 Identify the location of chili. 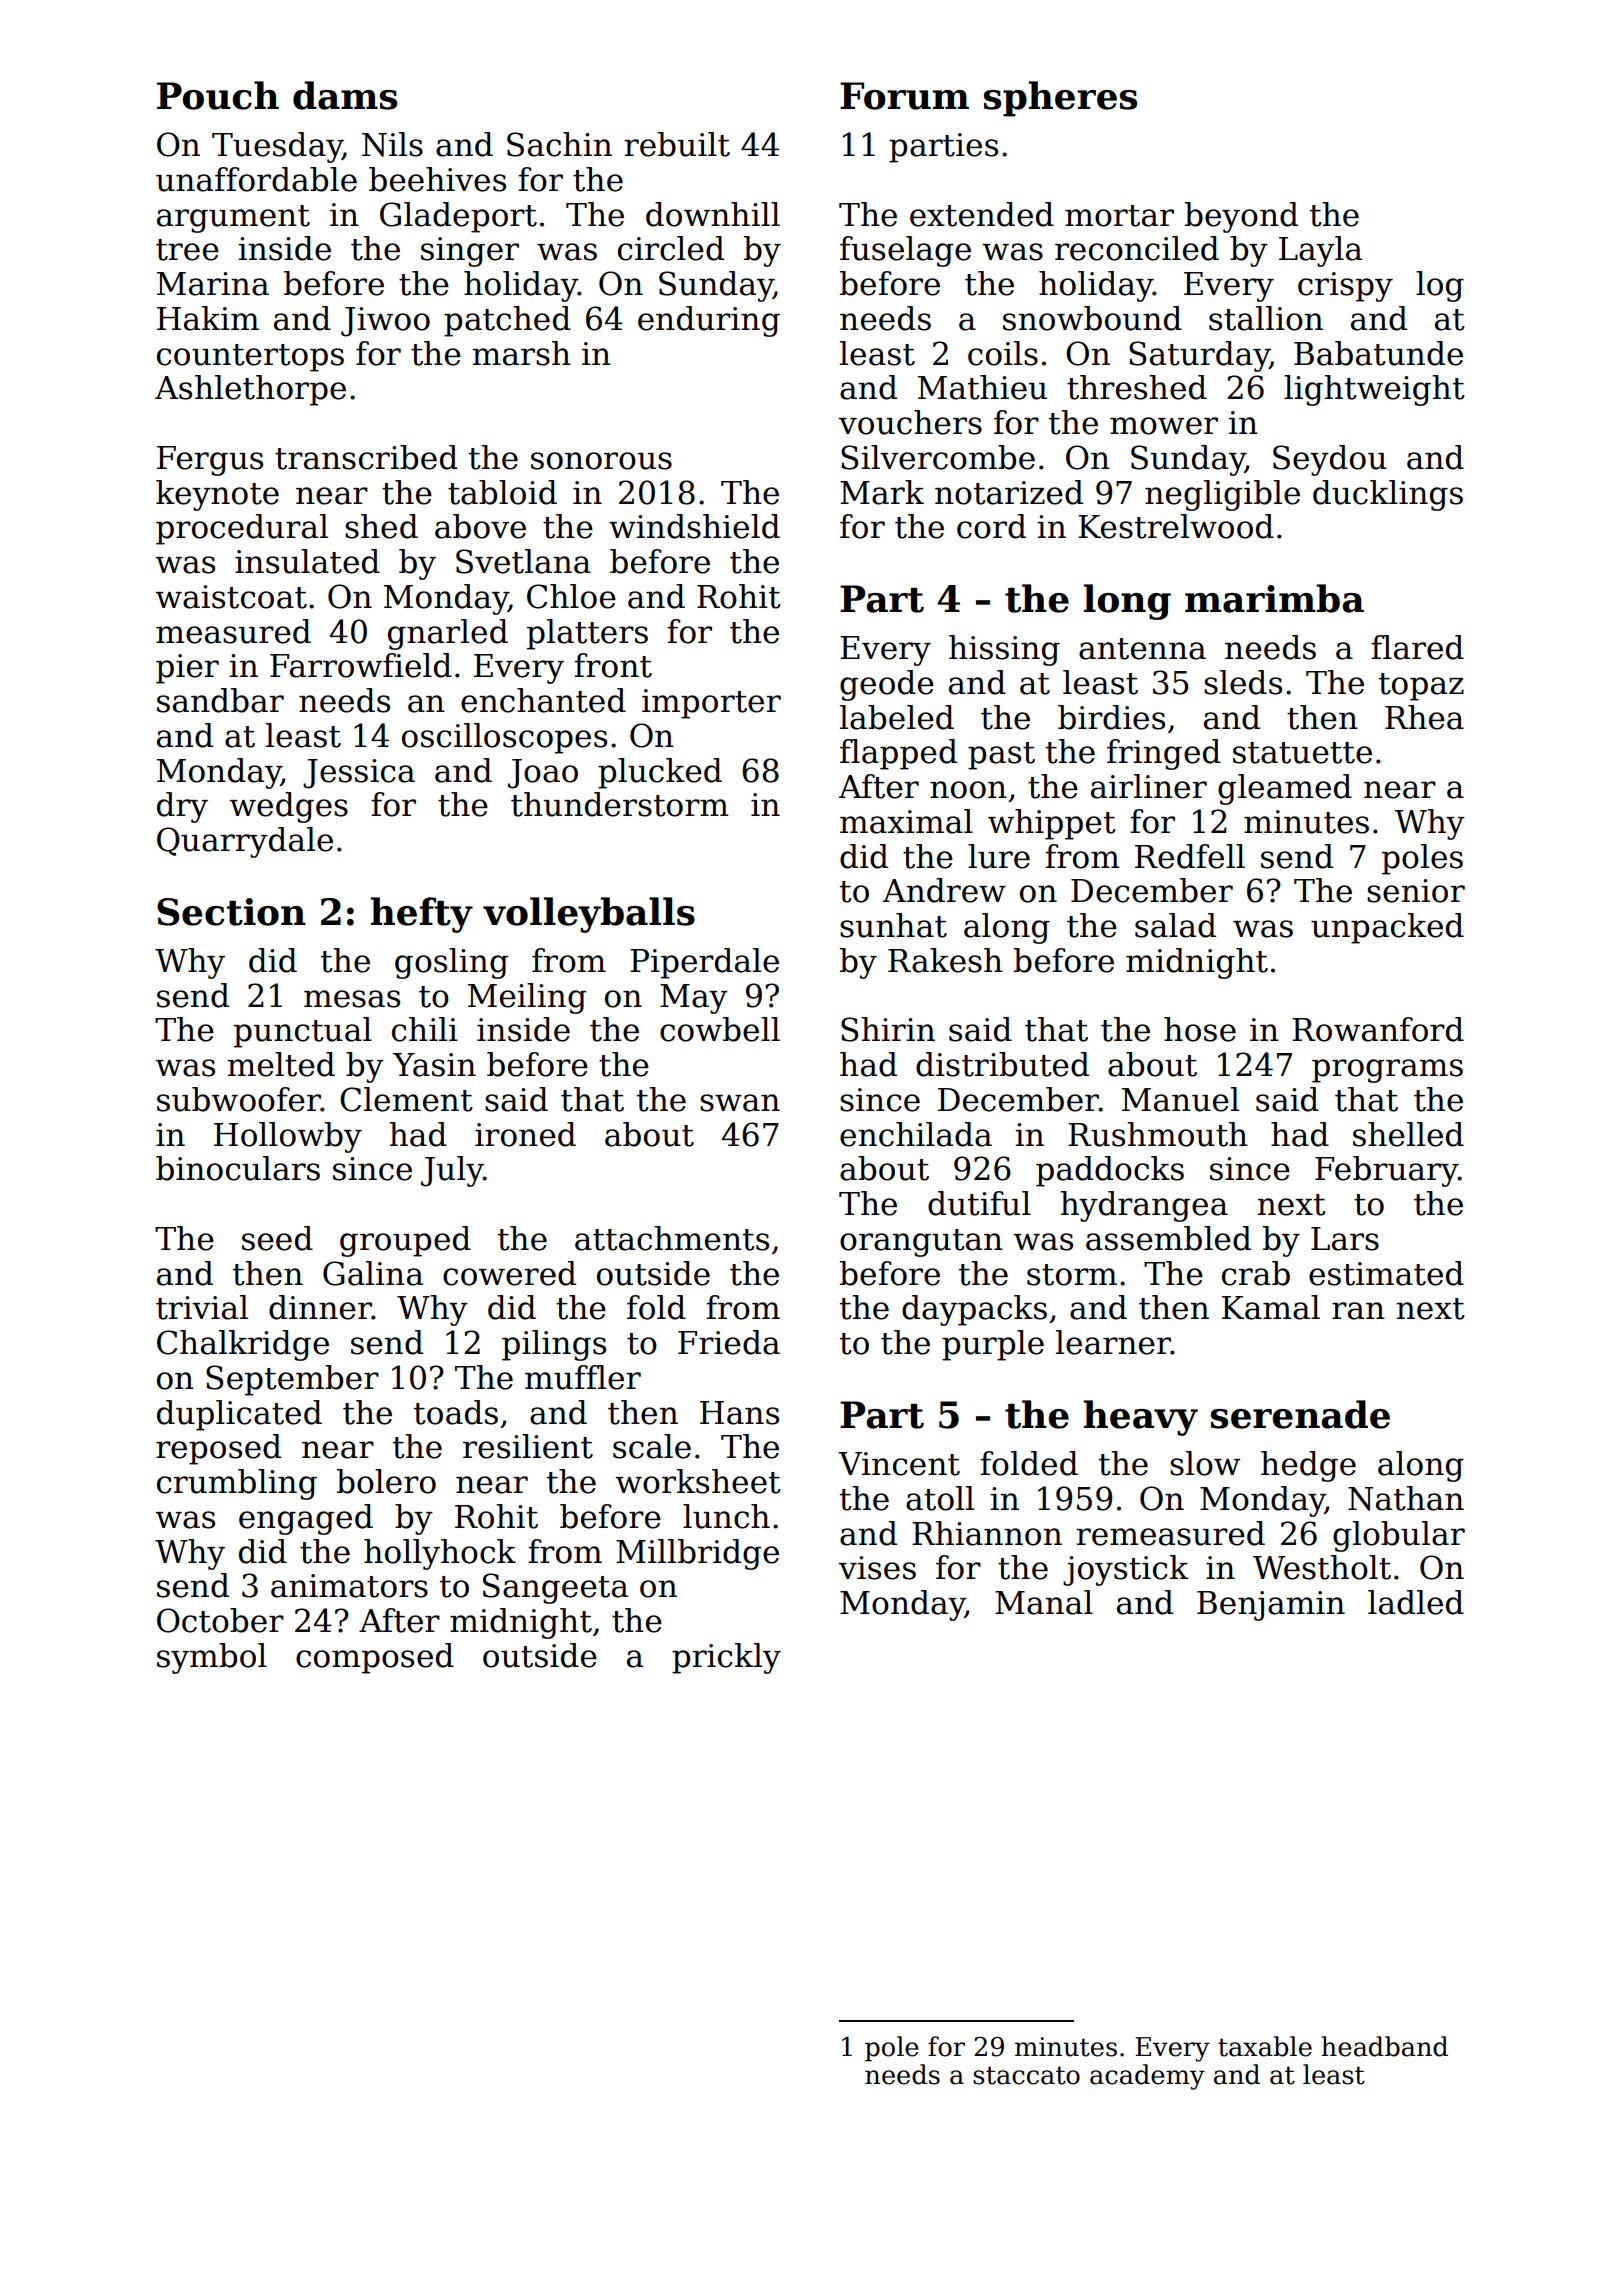
(425, 1029).
